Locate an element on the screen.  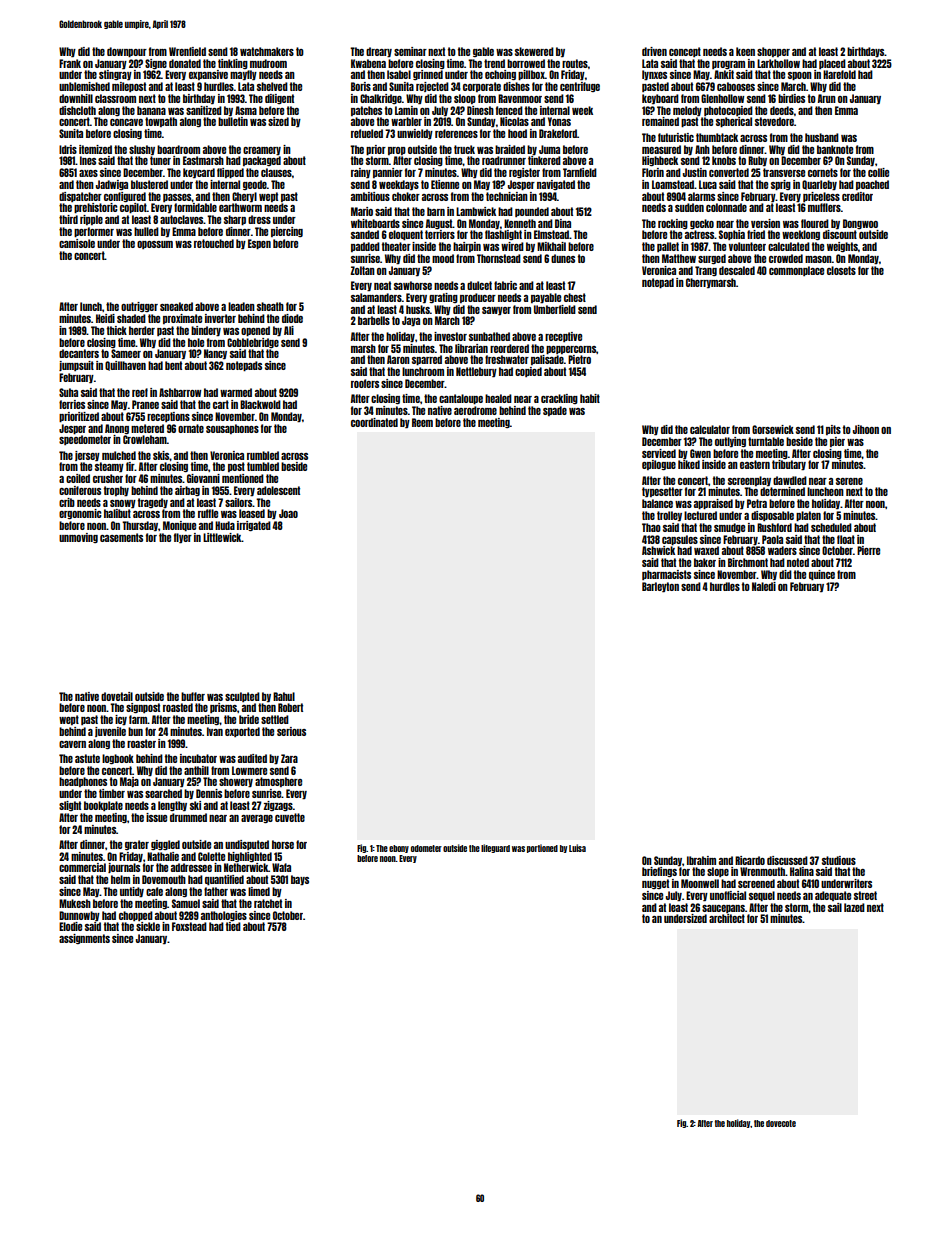
Joao is located at coordinates (288, 513).
